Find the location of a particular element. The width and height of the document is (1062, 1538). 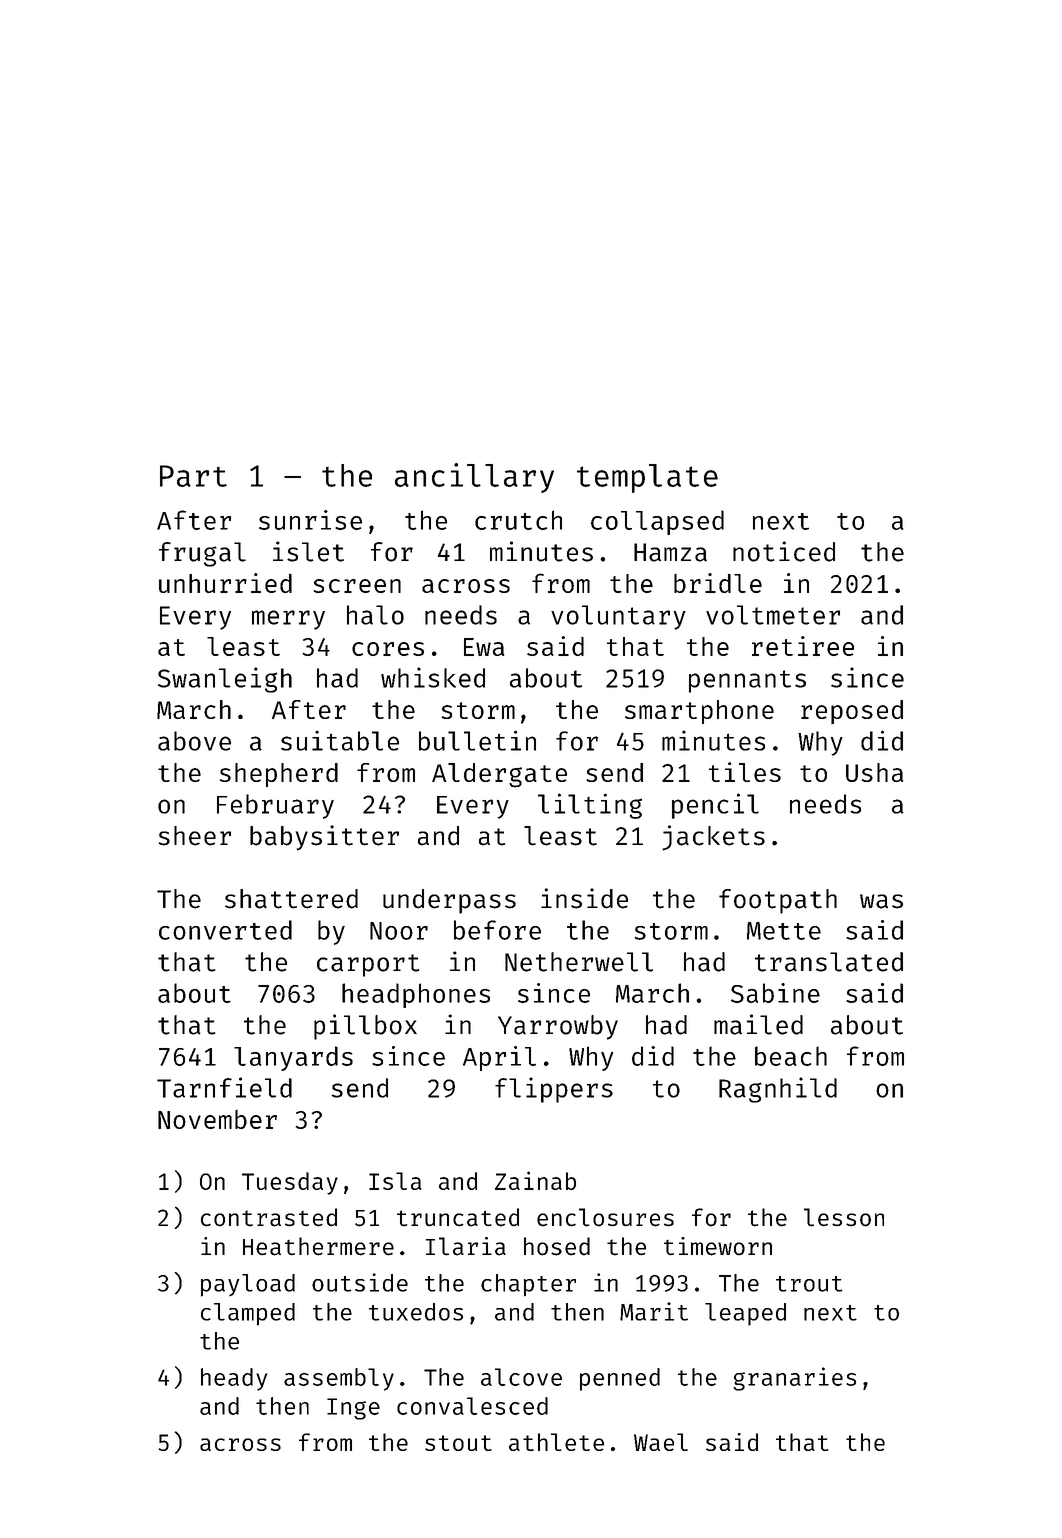

lilting is located at coordinates (590, 806).
